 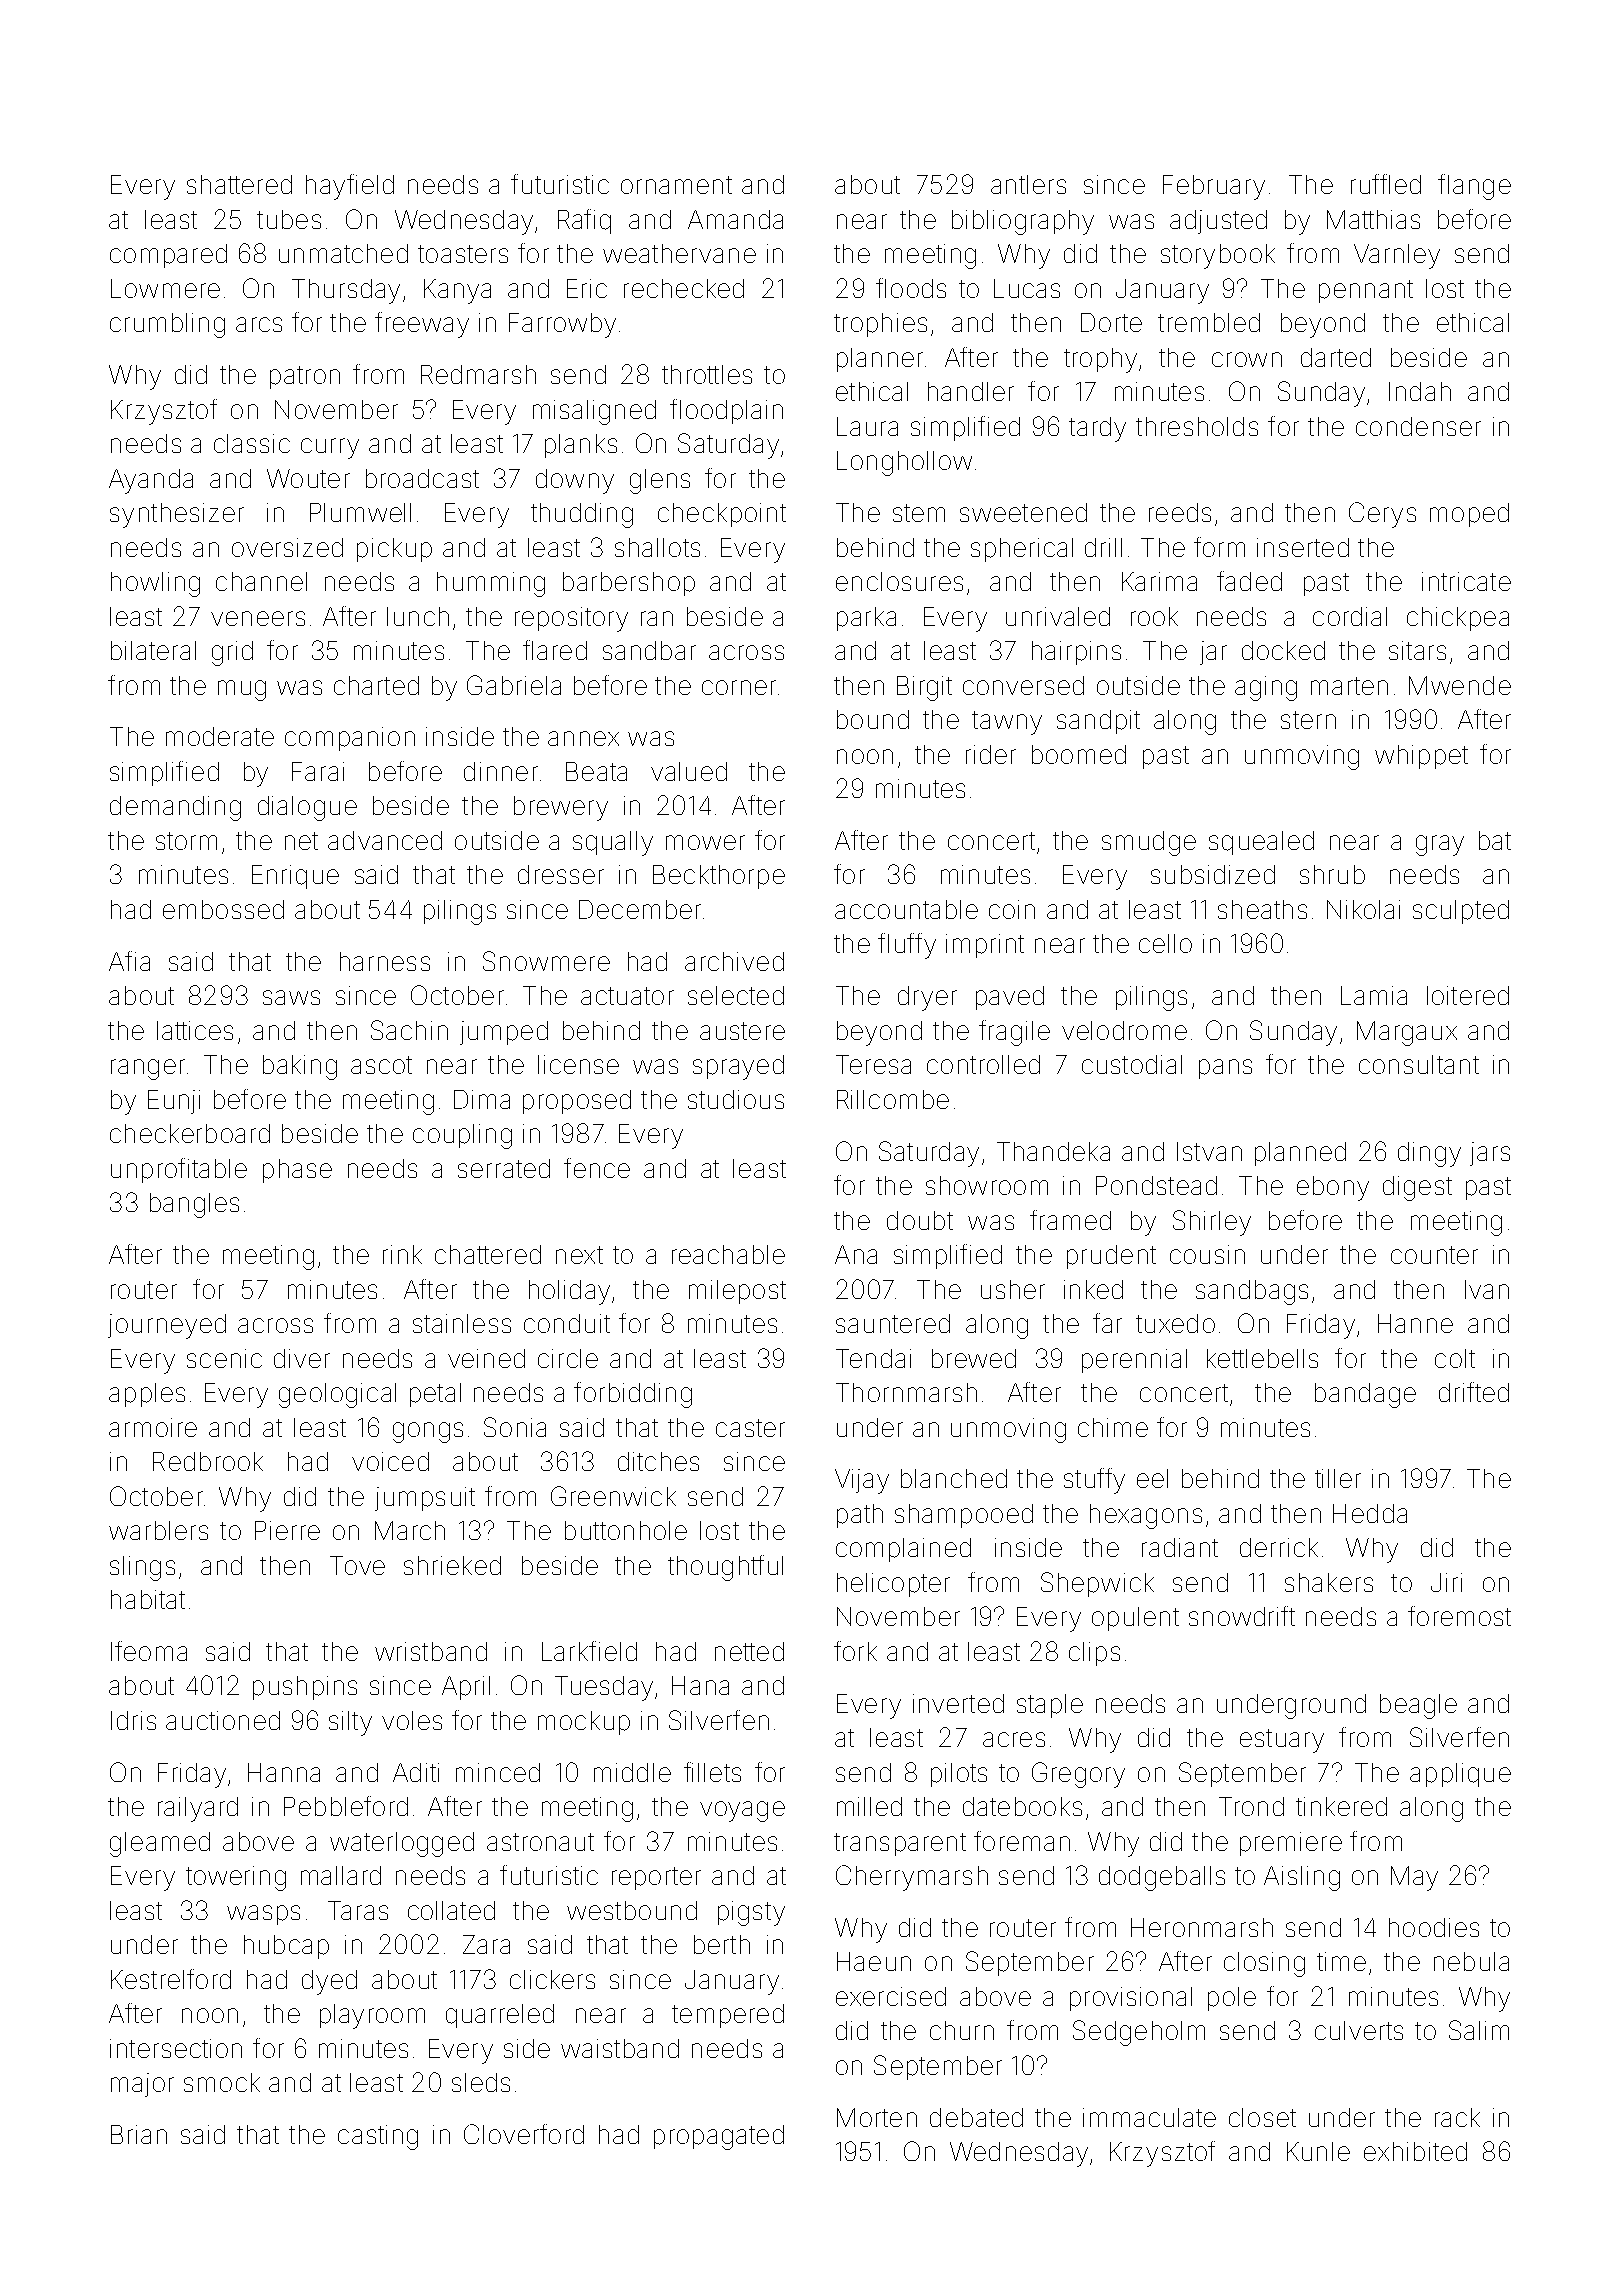 What do you see at coordinates (1332, 874) in the screenshot?
I see `shrub` at bounding box center [1332, 874].
